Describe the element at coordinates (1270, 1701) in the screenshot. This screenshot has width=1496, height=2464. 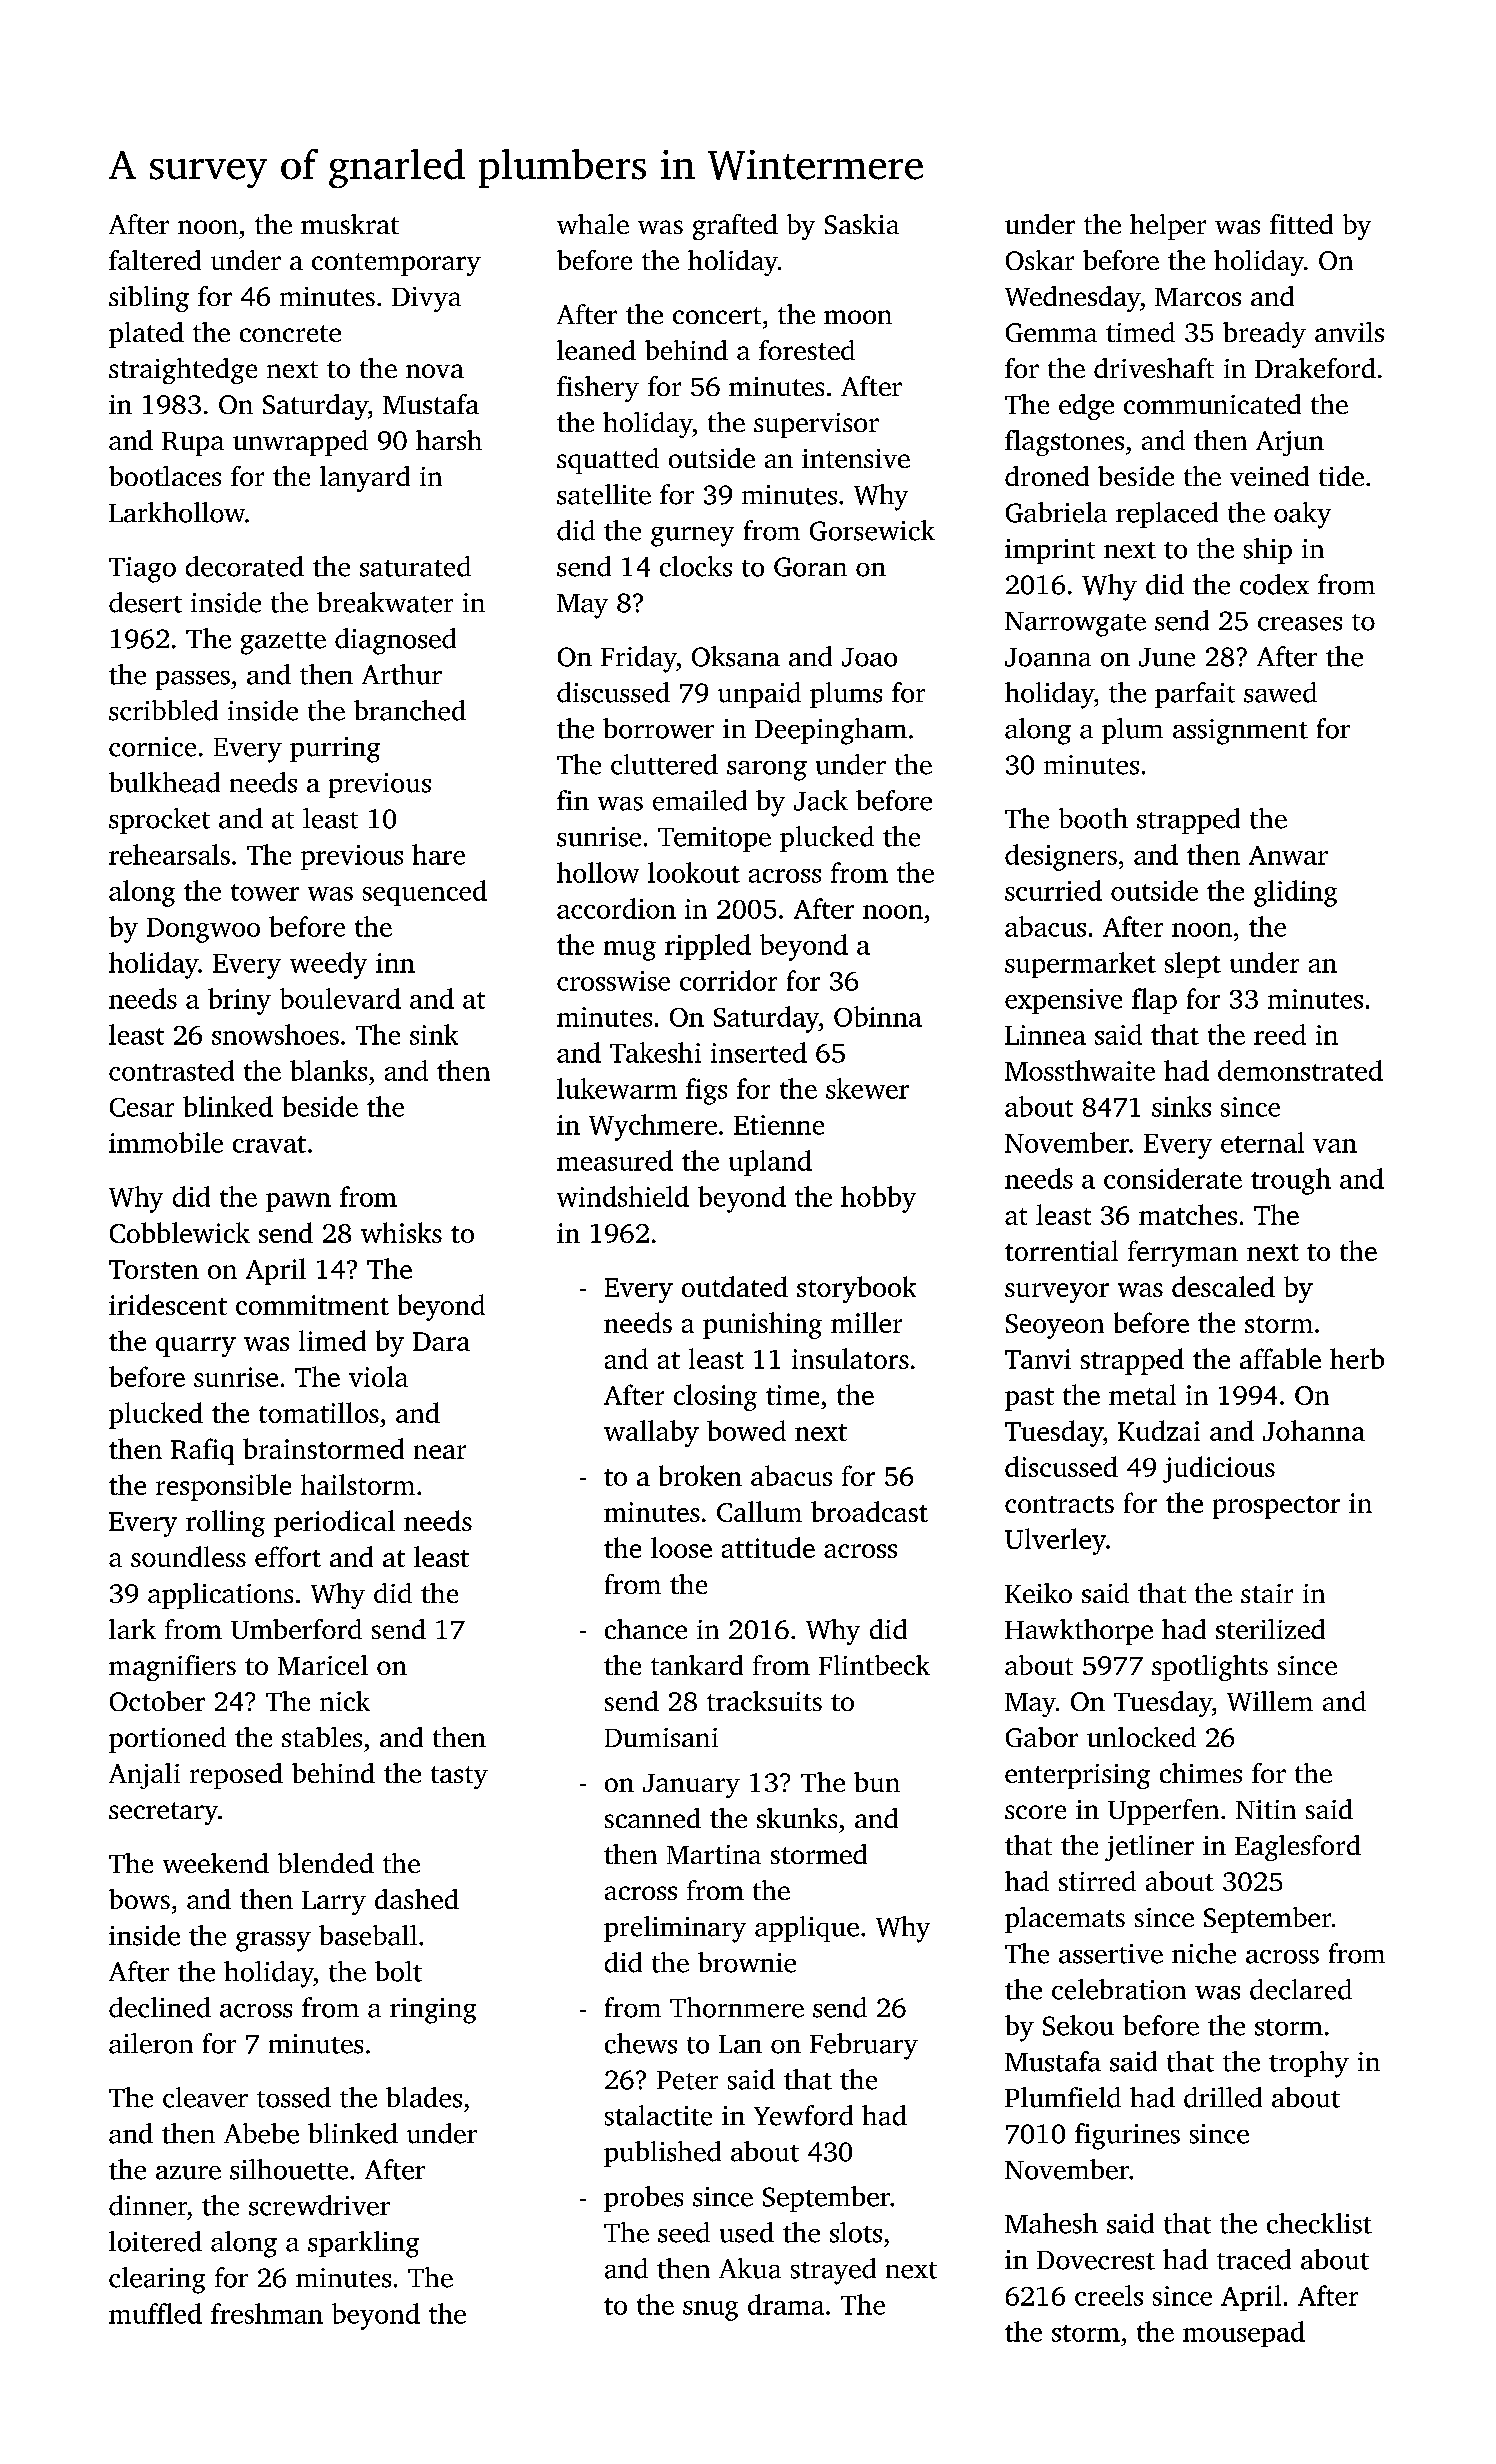
I see `Willem` at that location.
